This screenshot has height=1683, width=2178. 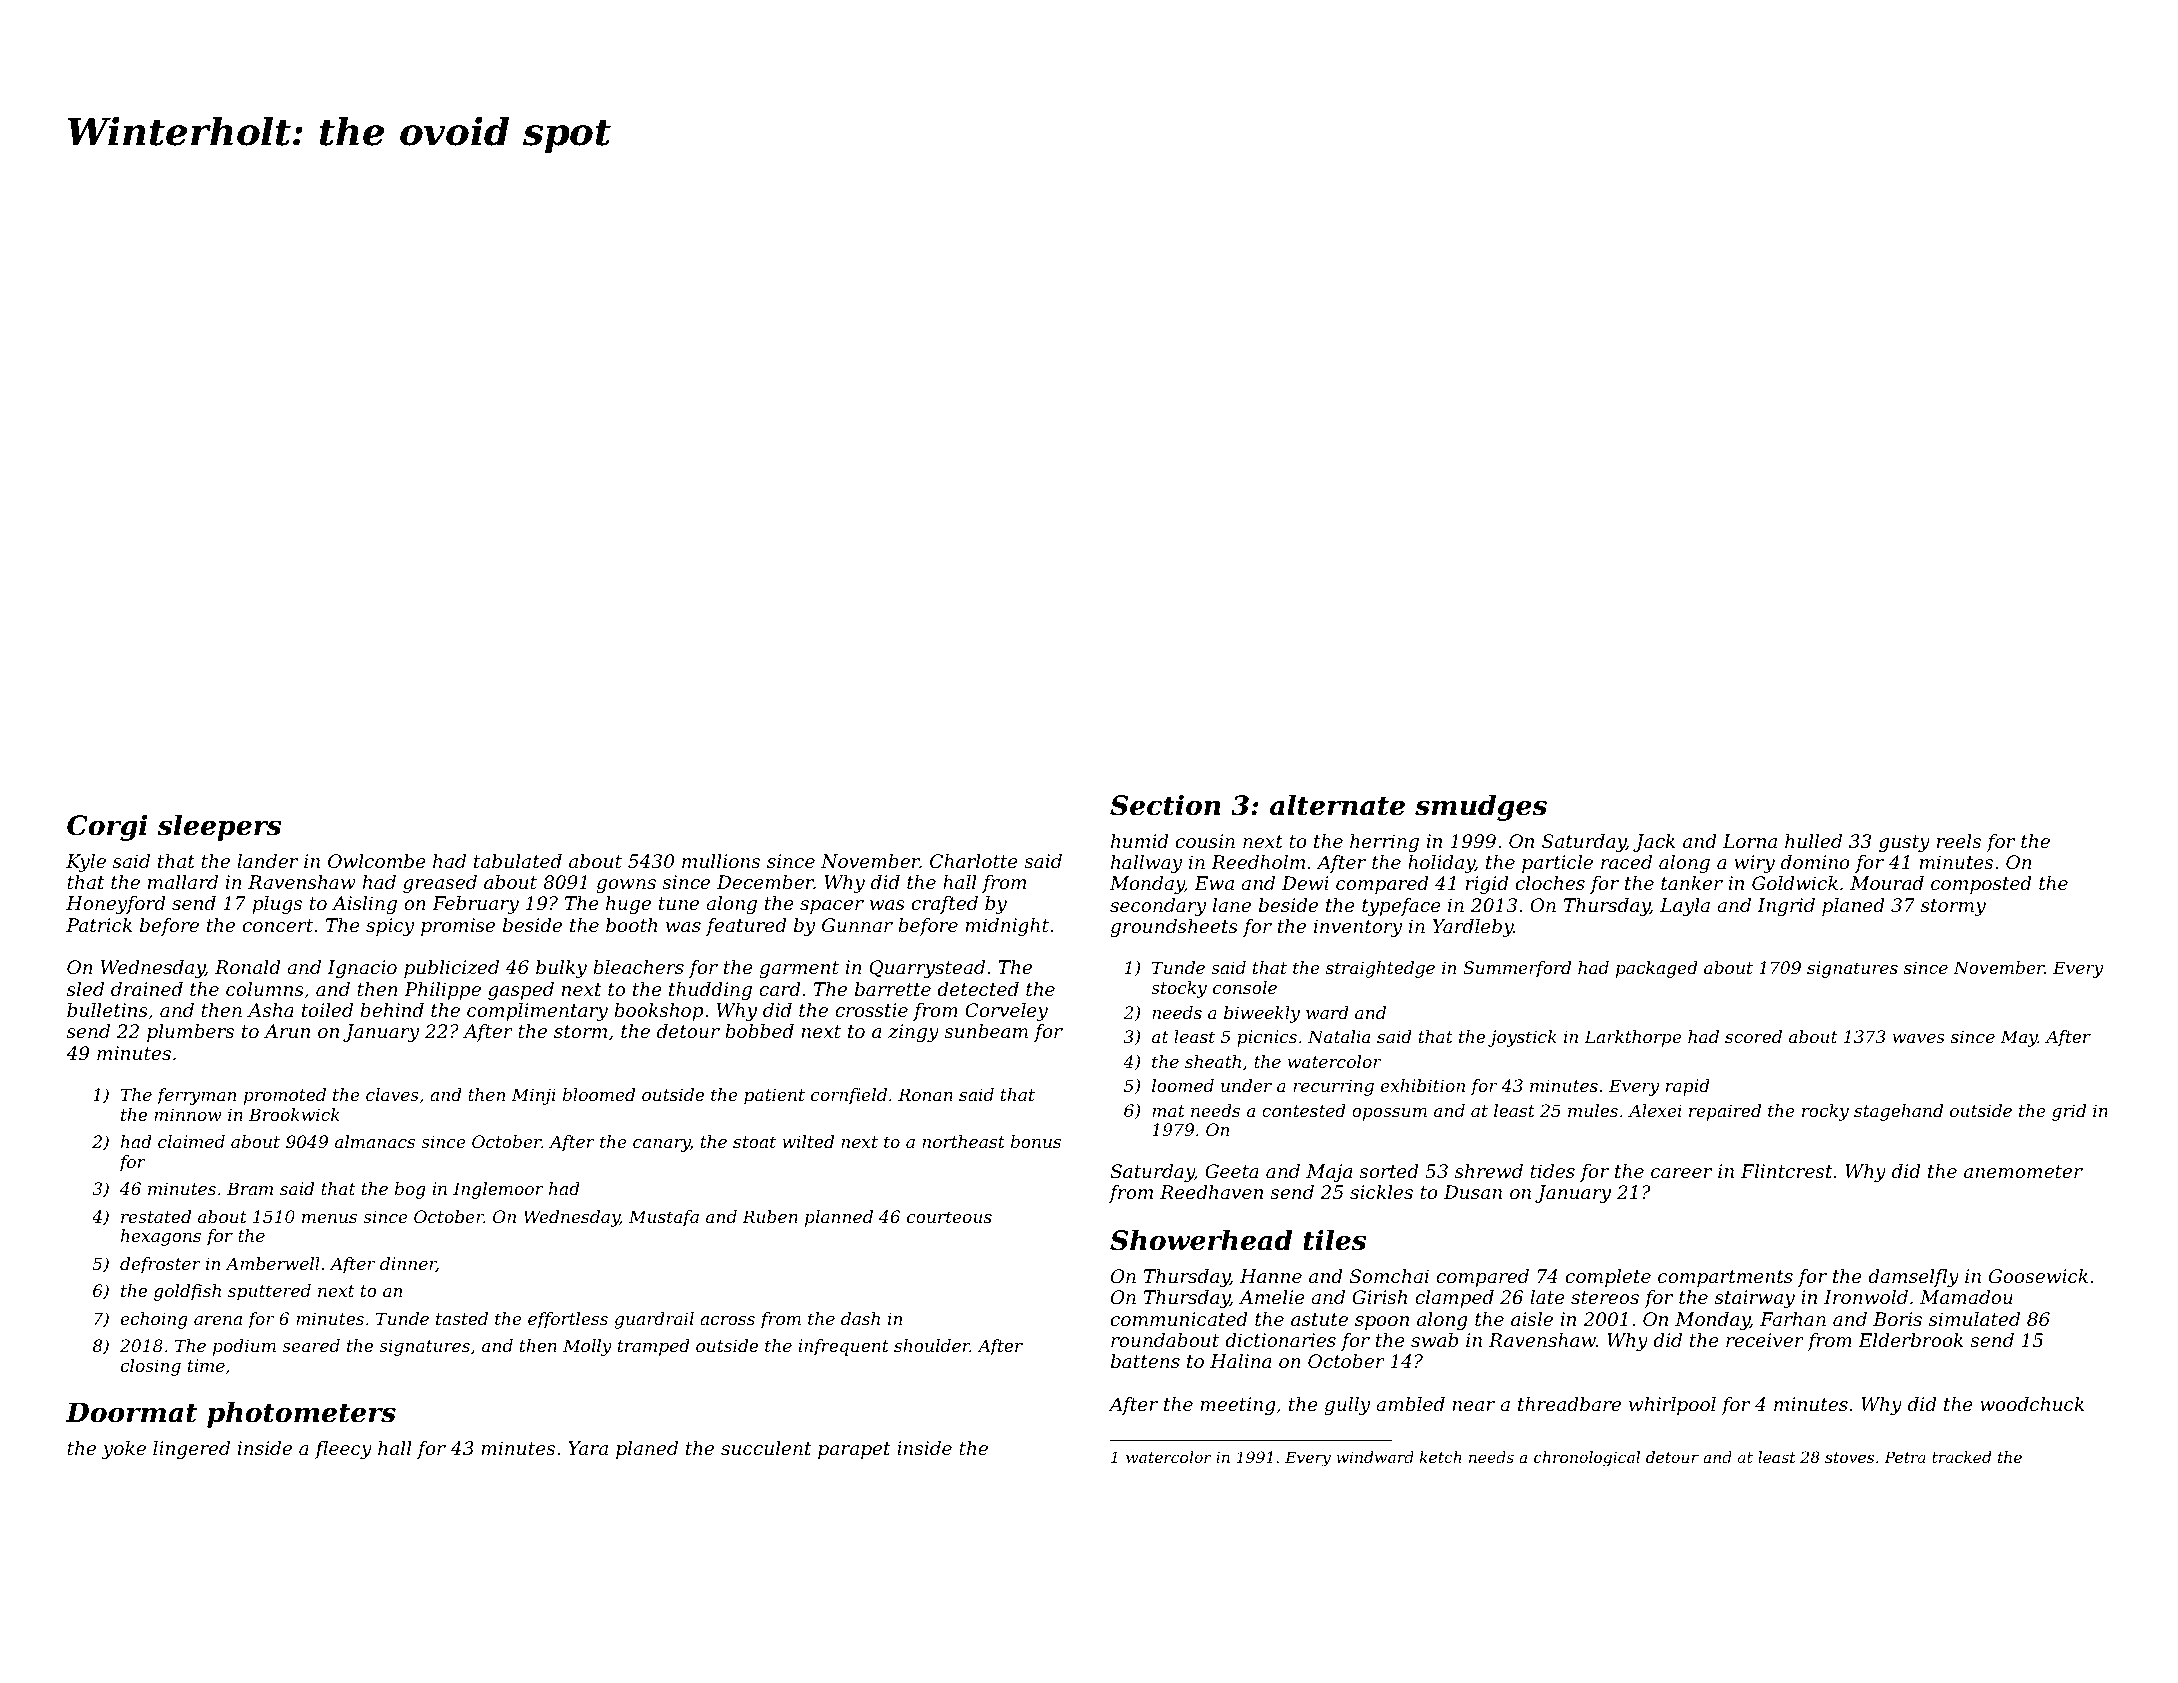 What do you see at coordinates (294, 1114) in the screenshot?
I see `Brookwick` at bounding box center [294, 1114].
